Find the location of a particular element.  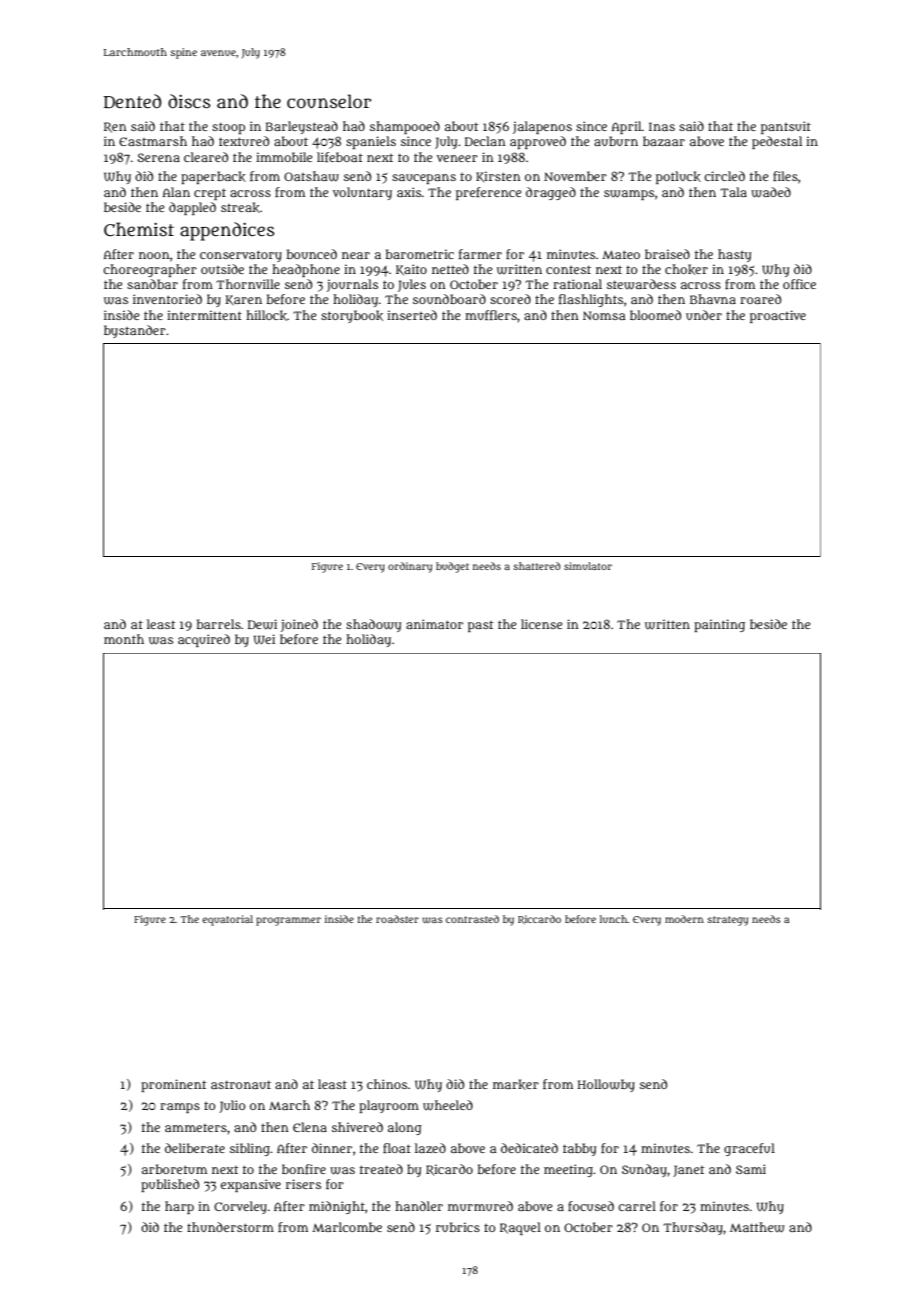

equatorial is located at coordinates (227, 920).
